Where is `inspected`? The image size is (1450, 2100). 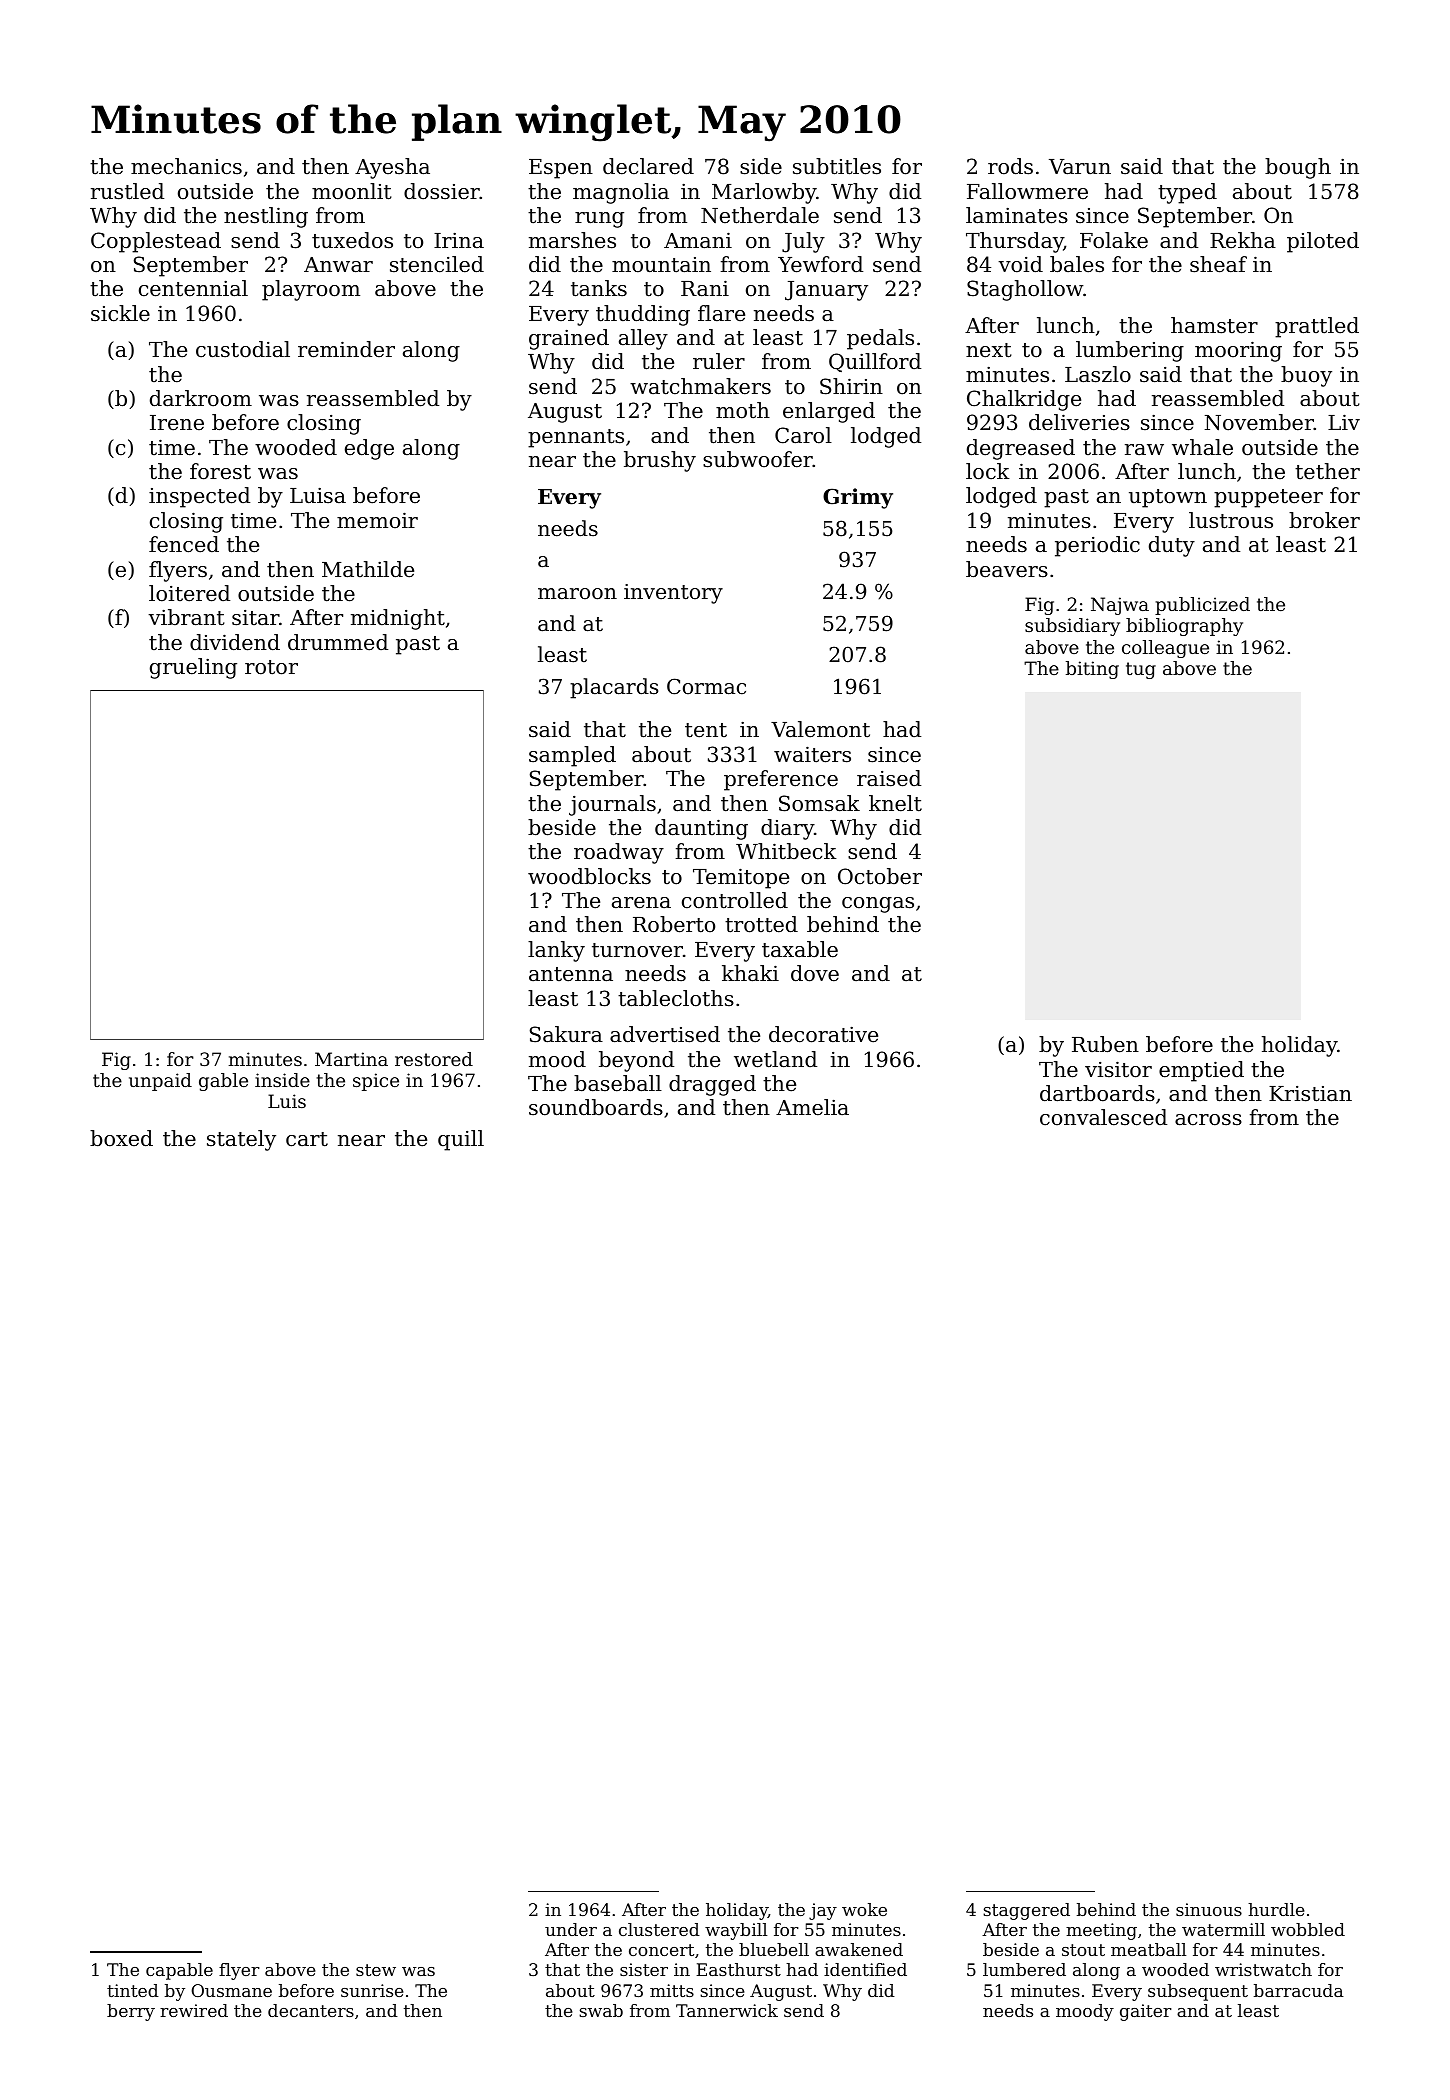 inspected is located at coordinates (199, 497).
